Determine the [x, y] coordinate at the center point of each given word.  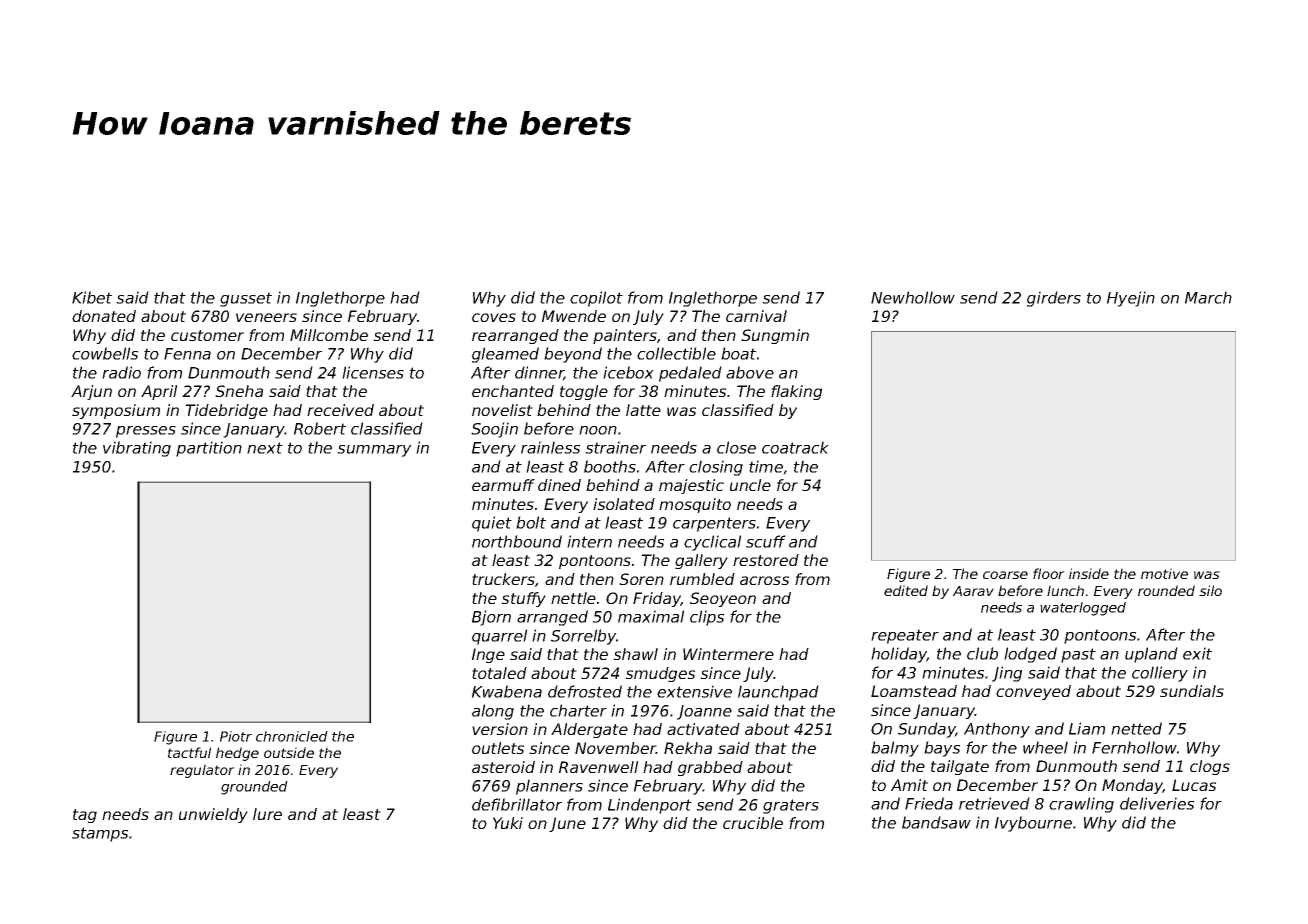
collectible [676, 353]
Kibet [92, 297]
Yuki [508, 823]
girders [1054, 299]
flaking [796, 392]
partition [209, 449]
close [736, 447]
